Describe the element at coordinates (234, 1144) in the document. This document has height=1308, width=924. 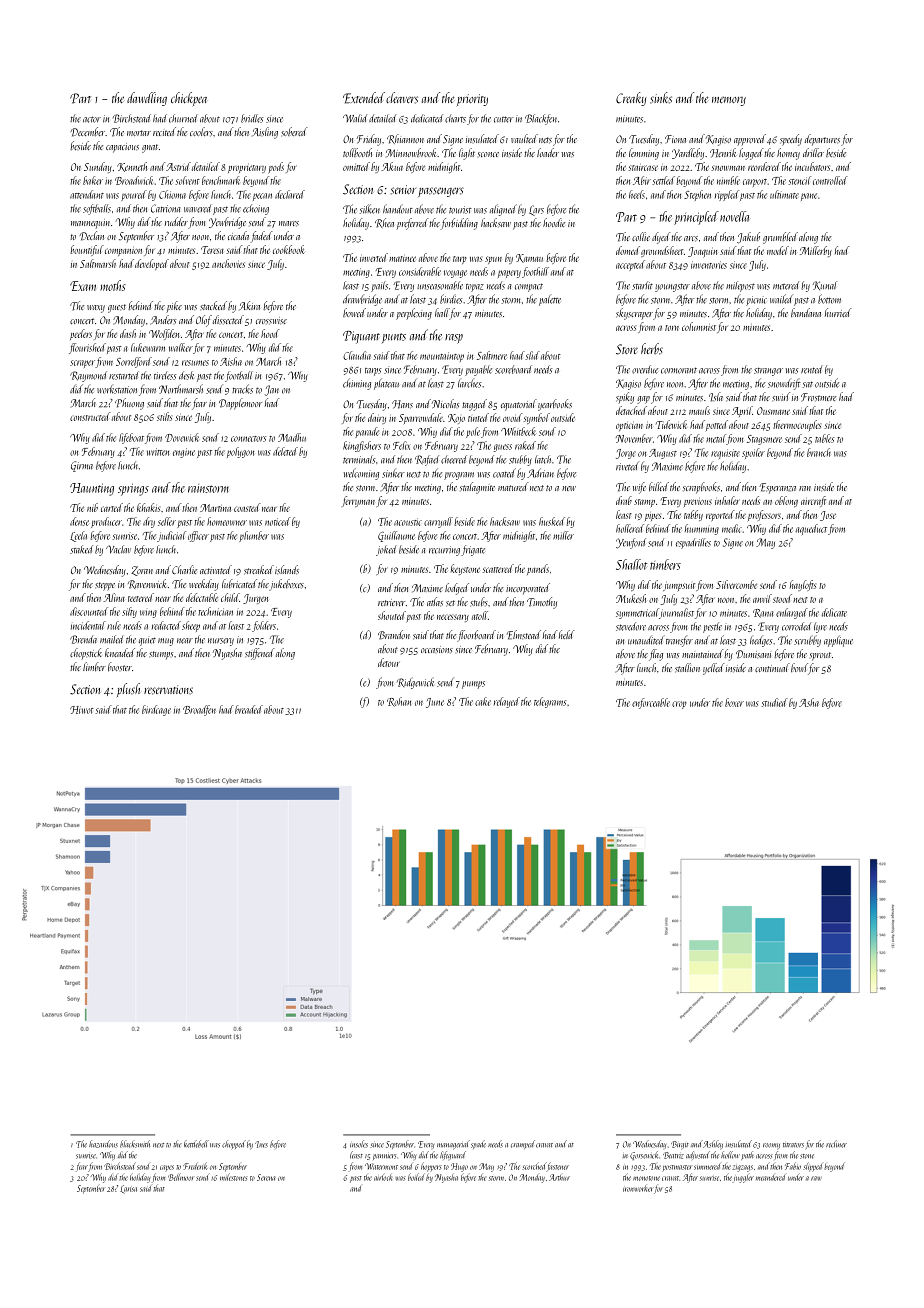
I see `chopped` at that location.
